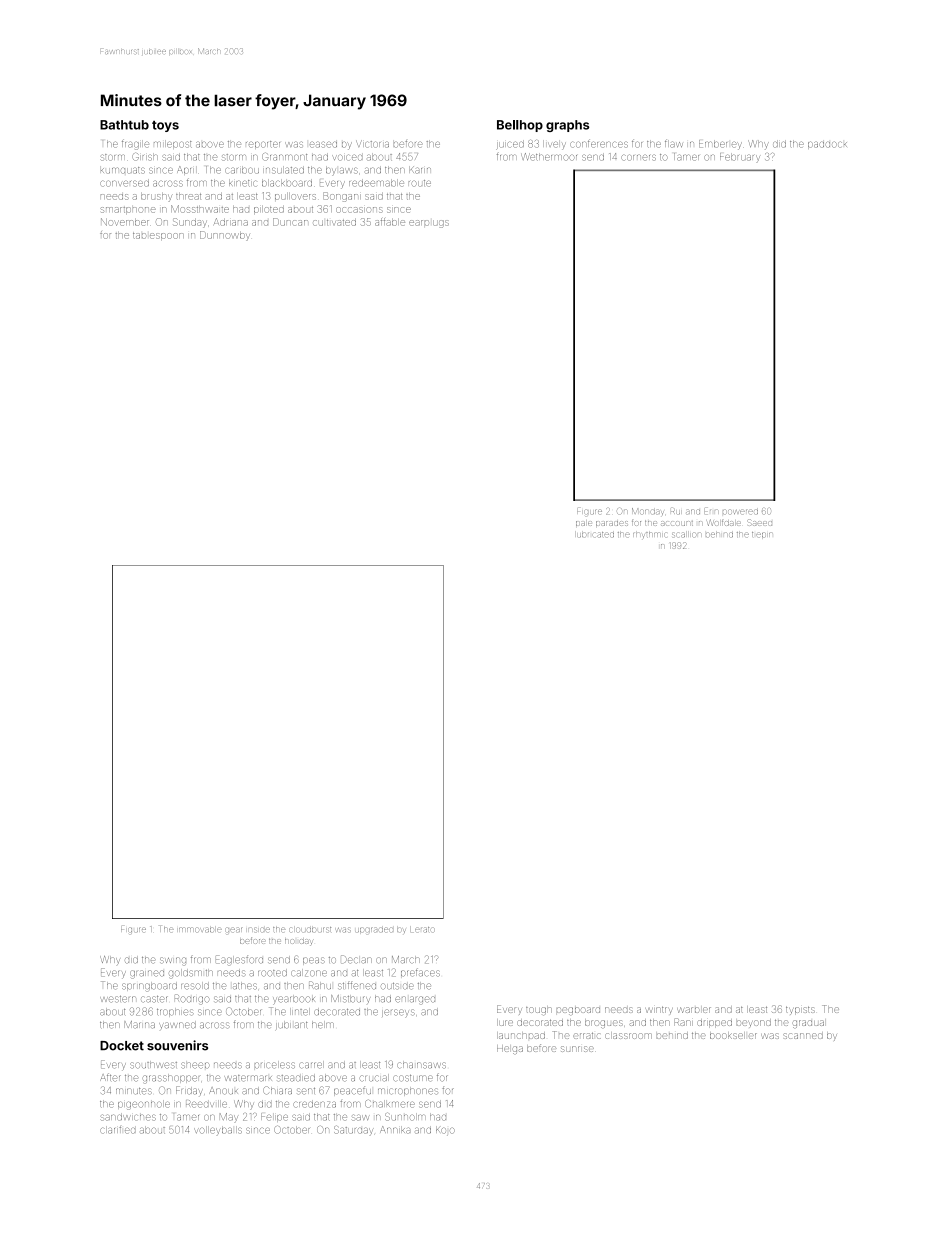  Describe the element at coordinates (248, 1078) in the image. I see `watermark` at that location.
